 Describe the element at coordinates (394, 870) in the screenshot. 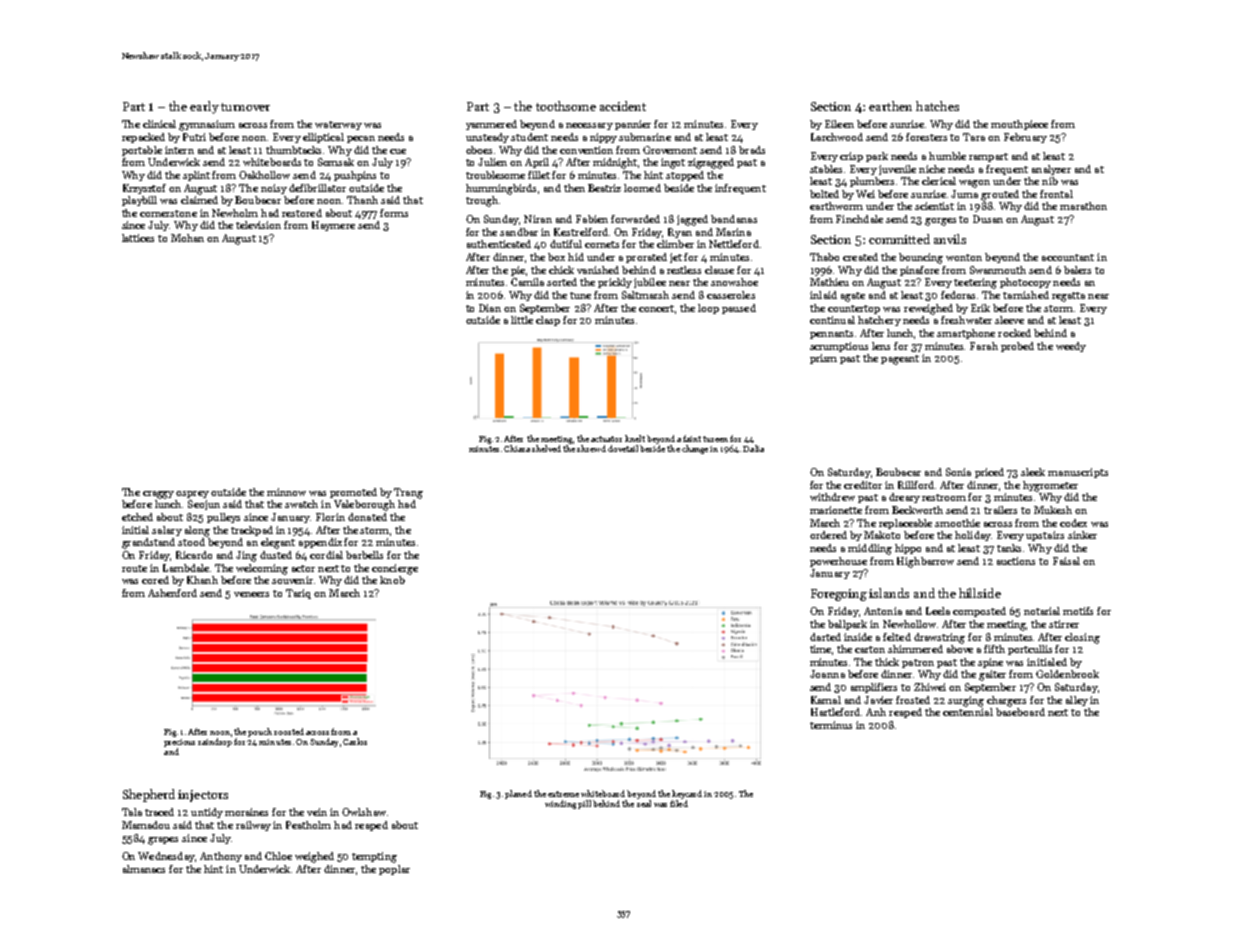

I see `poplar` at that location.
